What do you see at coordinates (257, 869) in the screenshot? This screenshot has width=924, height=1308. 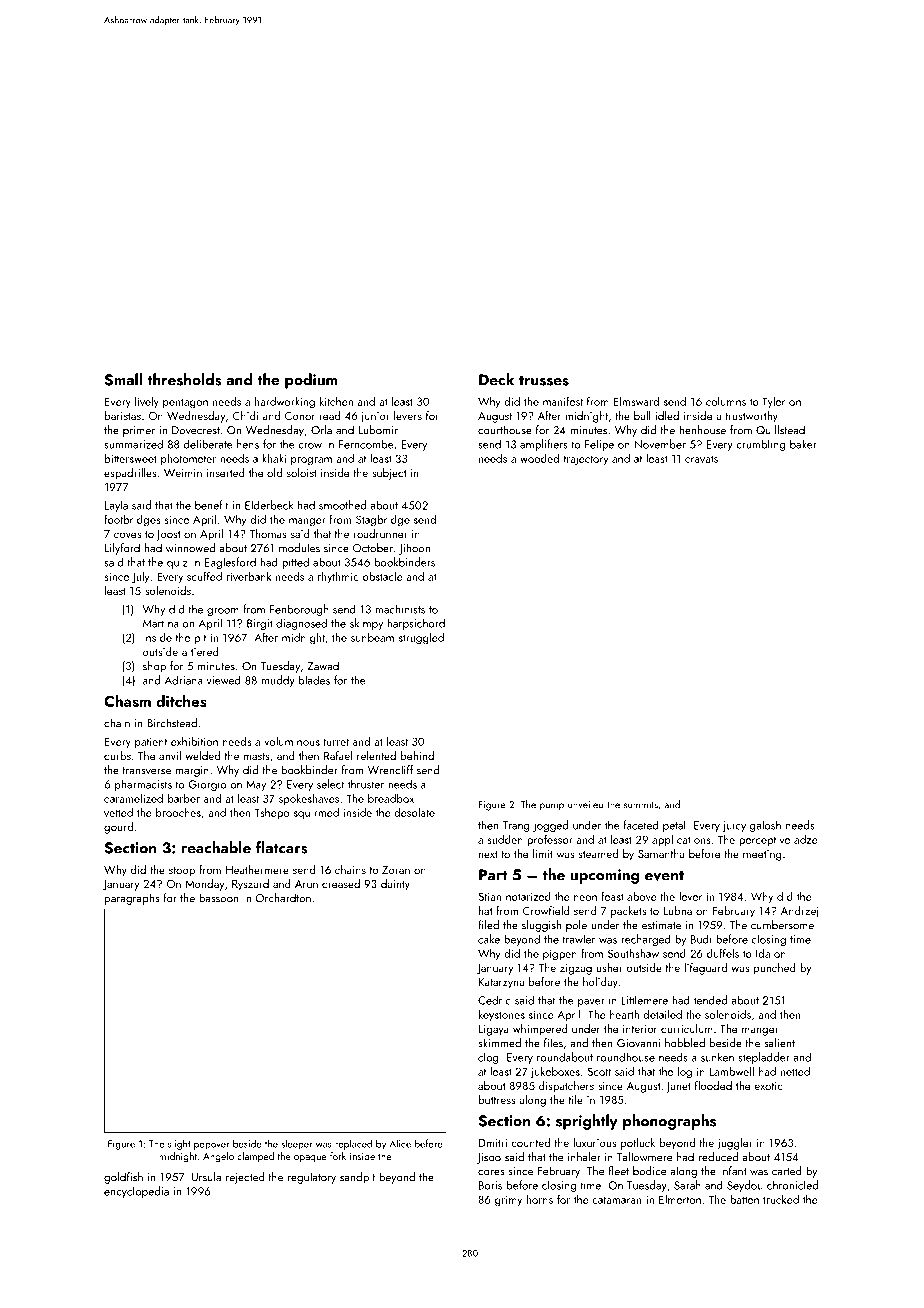 I see `Heathermere` at bounding box center [257, 869].
